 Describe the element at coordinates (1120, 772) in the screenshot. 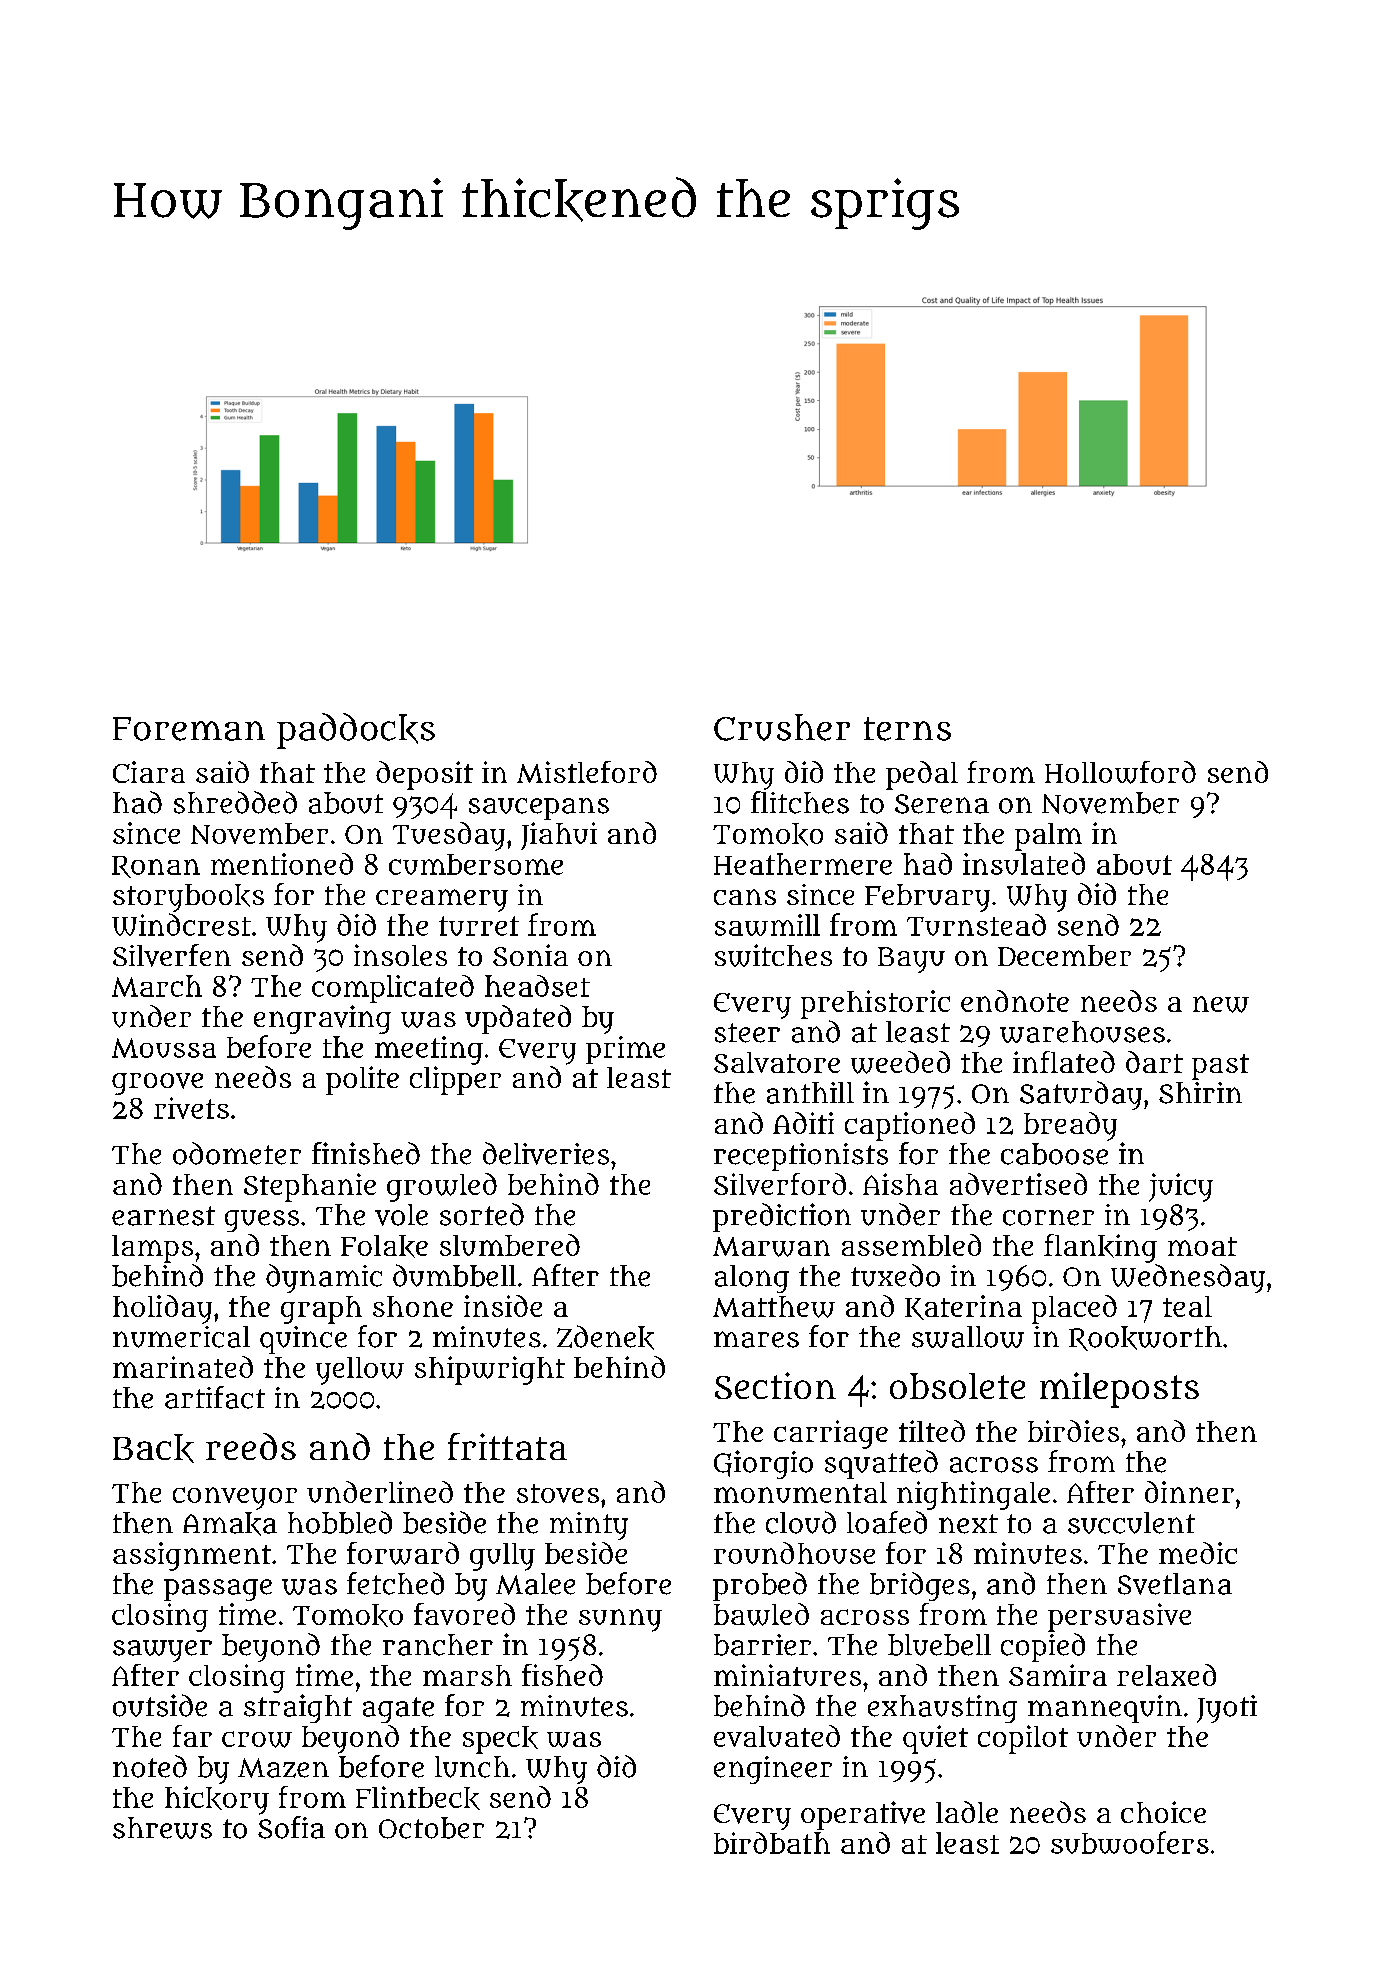

I see `Hollowford` at that location.
